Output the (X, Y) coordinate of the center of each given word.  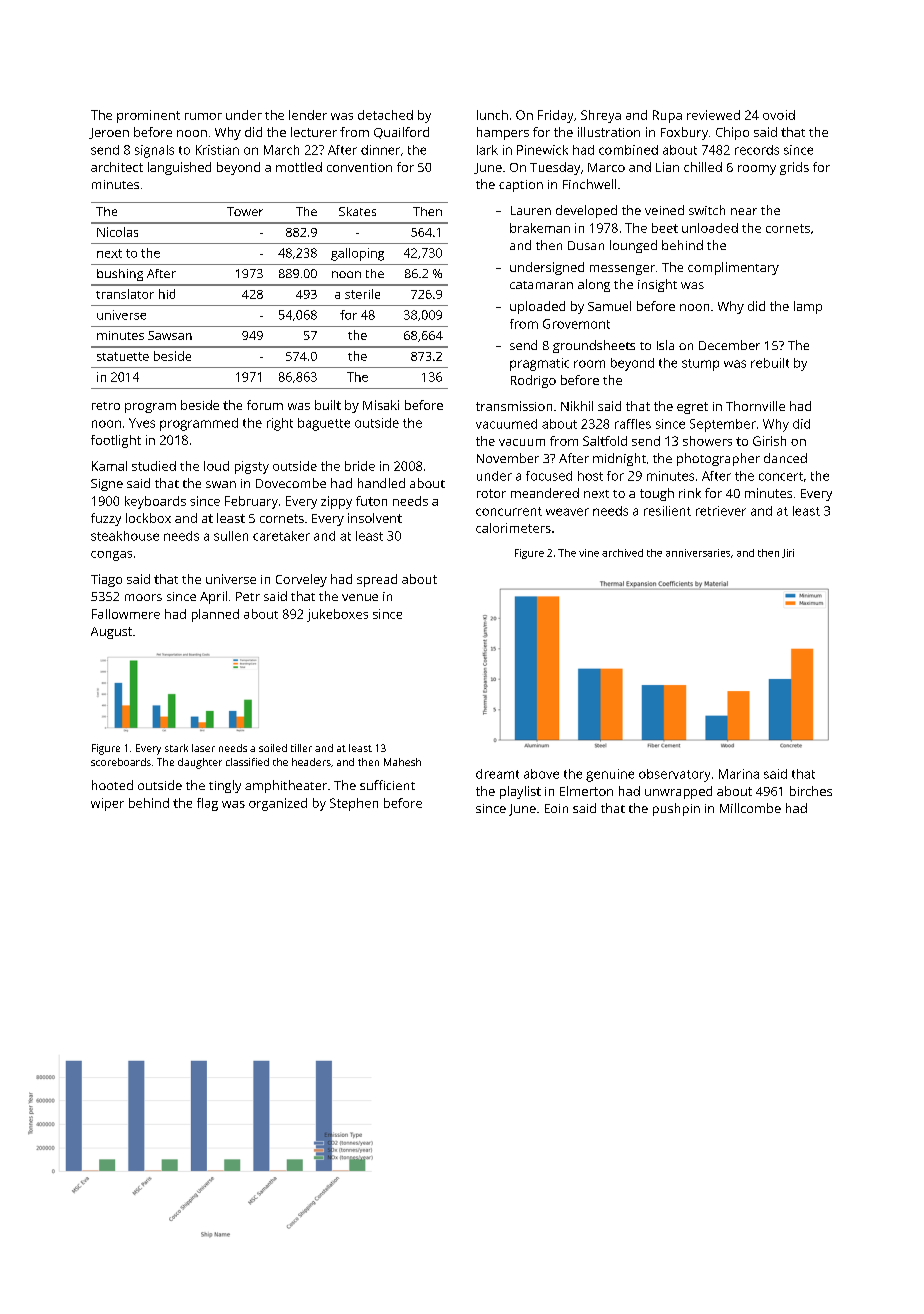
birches (811, 791)
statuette (123, 356)
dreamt (497, 774)
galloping (357, 254)
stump (700, 365)
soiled (273, 748)
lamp (808, 307)
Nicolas (117, 232)
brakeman (540, 228)
